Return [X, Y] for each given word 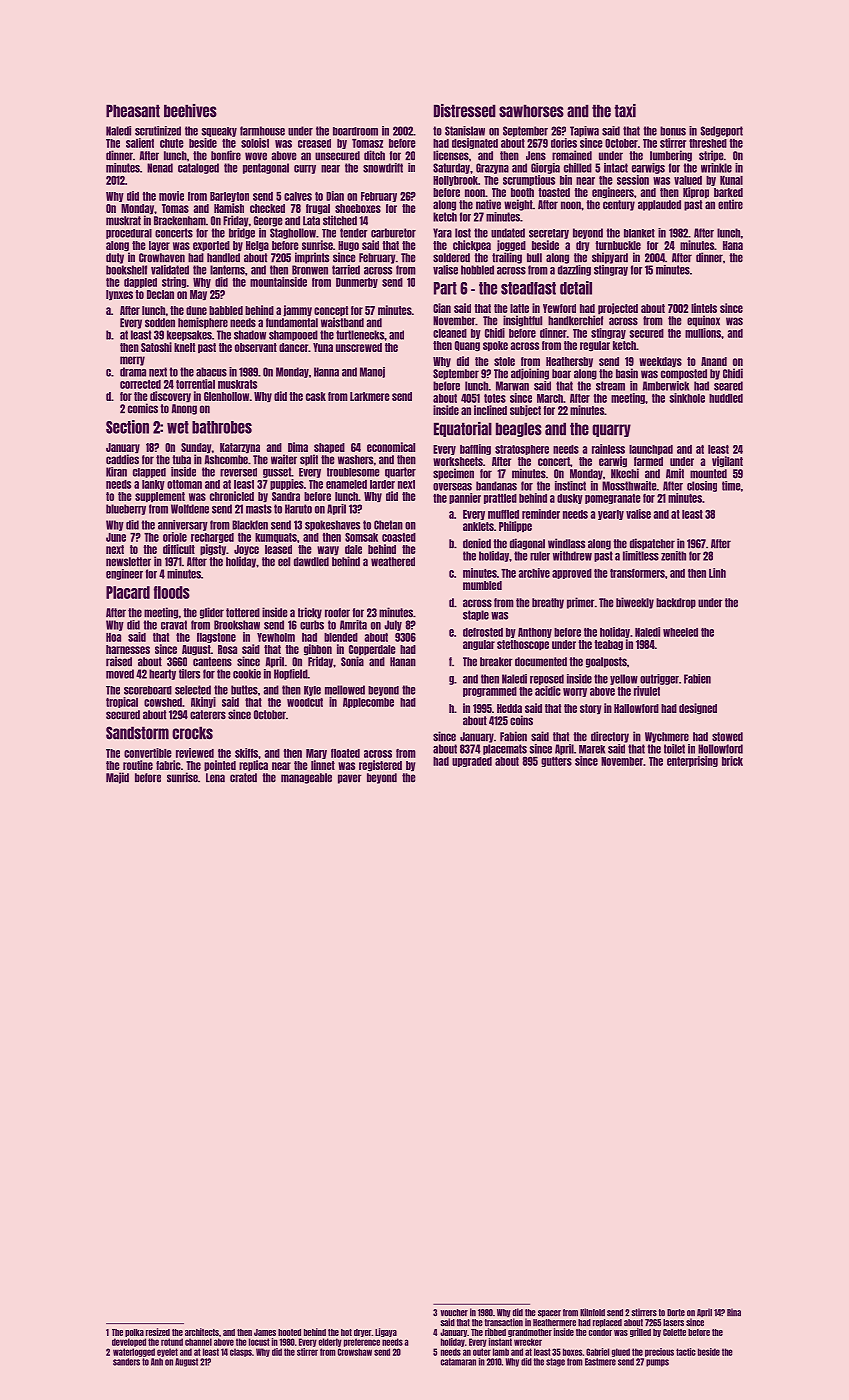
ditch [374, 155]
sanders [126, 1362]
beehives [190, 111]
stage [555, 1362]
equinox [703, 321]
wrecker [528, 1342]
